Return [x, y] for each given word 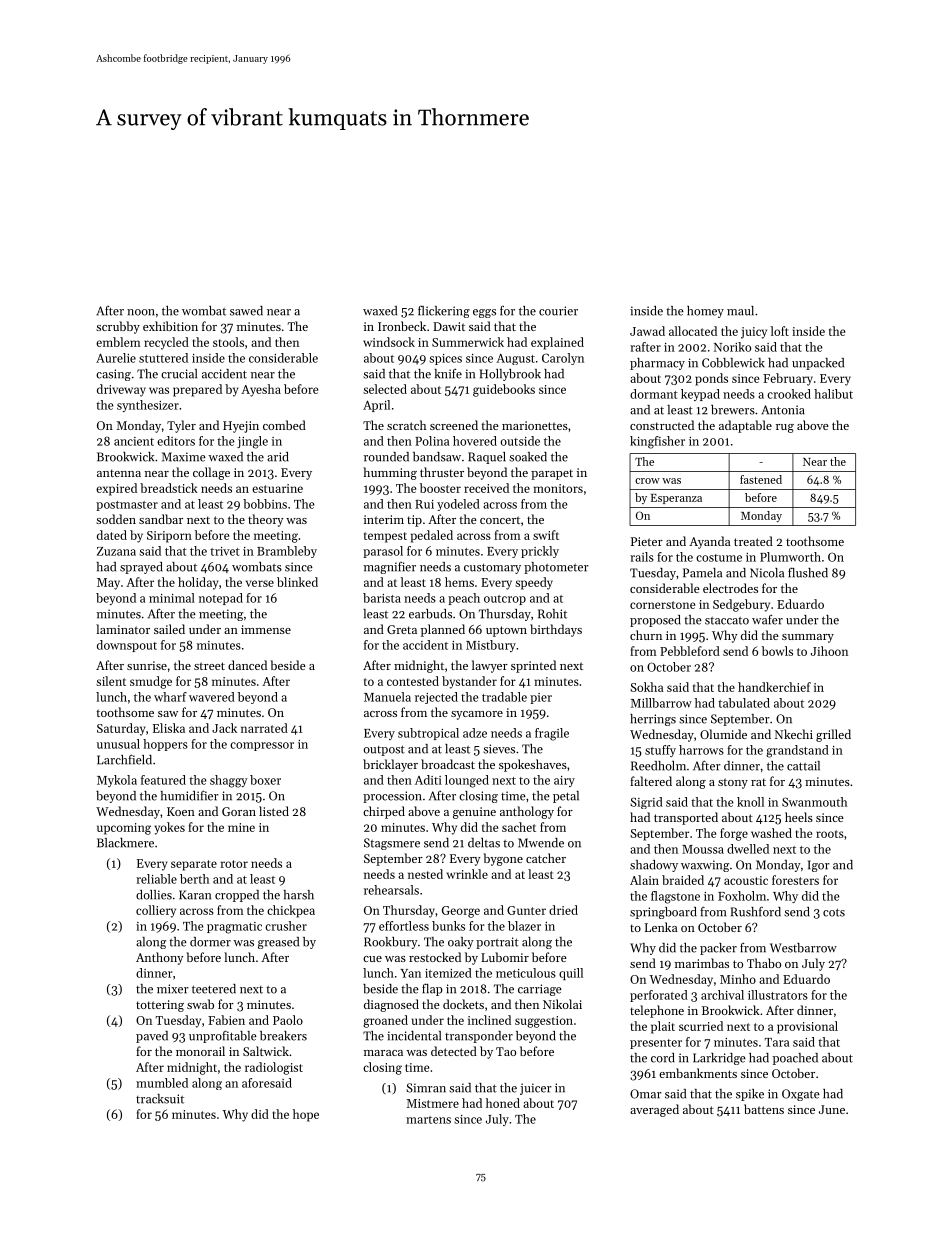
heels [799, 817]
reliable [156, 879]
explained [557, 343]
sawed [246, 311]
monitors [558, 488]
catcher [546, 858]
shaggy [229, 781]
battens [764, 1109]
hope [306, 1115]
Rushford [756, 911]
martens [428, 1120]
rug [785, 428]
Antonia [783, 410]
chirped [384, 812]
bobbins [265, 504]
